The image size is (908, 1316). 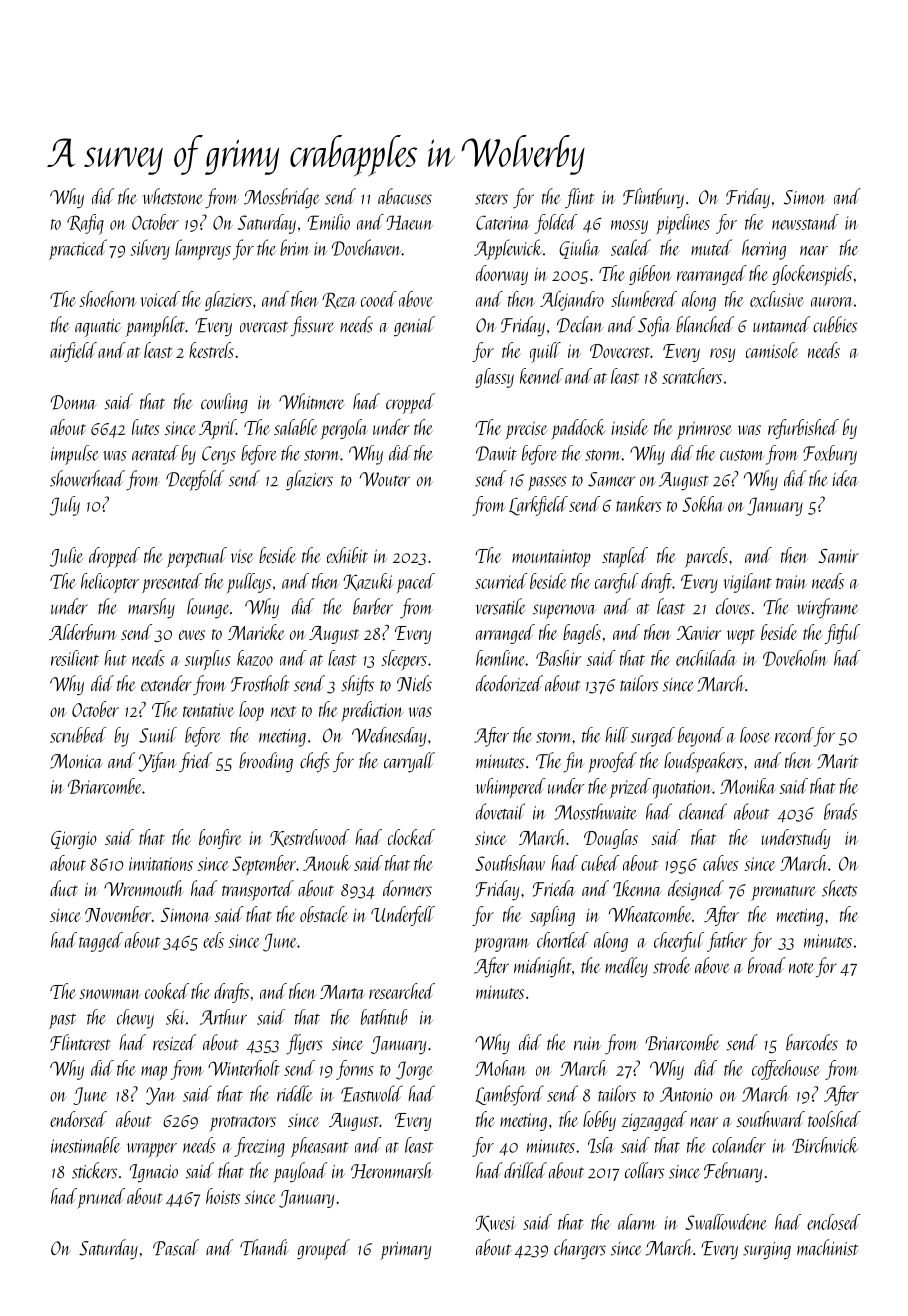 What do you see at coordinates (66, 557) in the document?
I see `Julie` at bounding box center [66, 557].
